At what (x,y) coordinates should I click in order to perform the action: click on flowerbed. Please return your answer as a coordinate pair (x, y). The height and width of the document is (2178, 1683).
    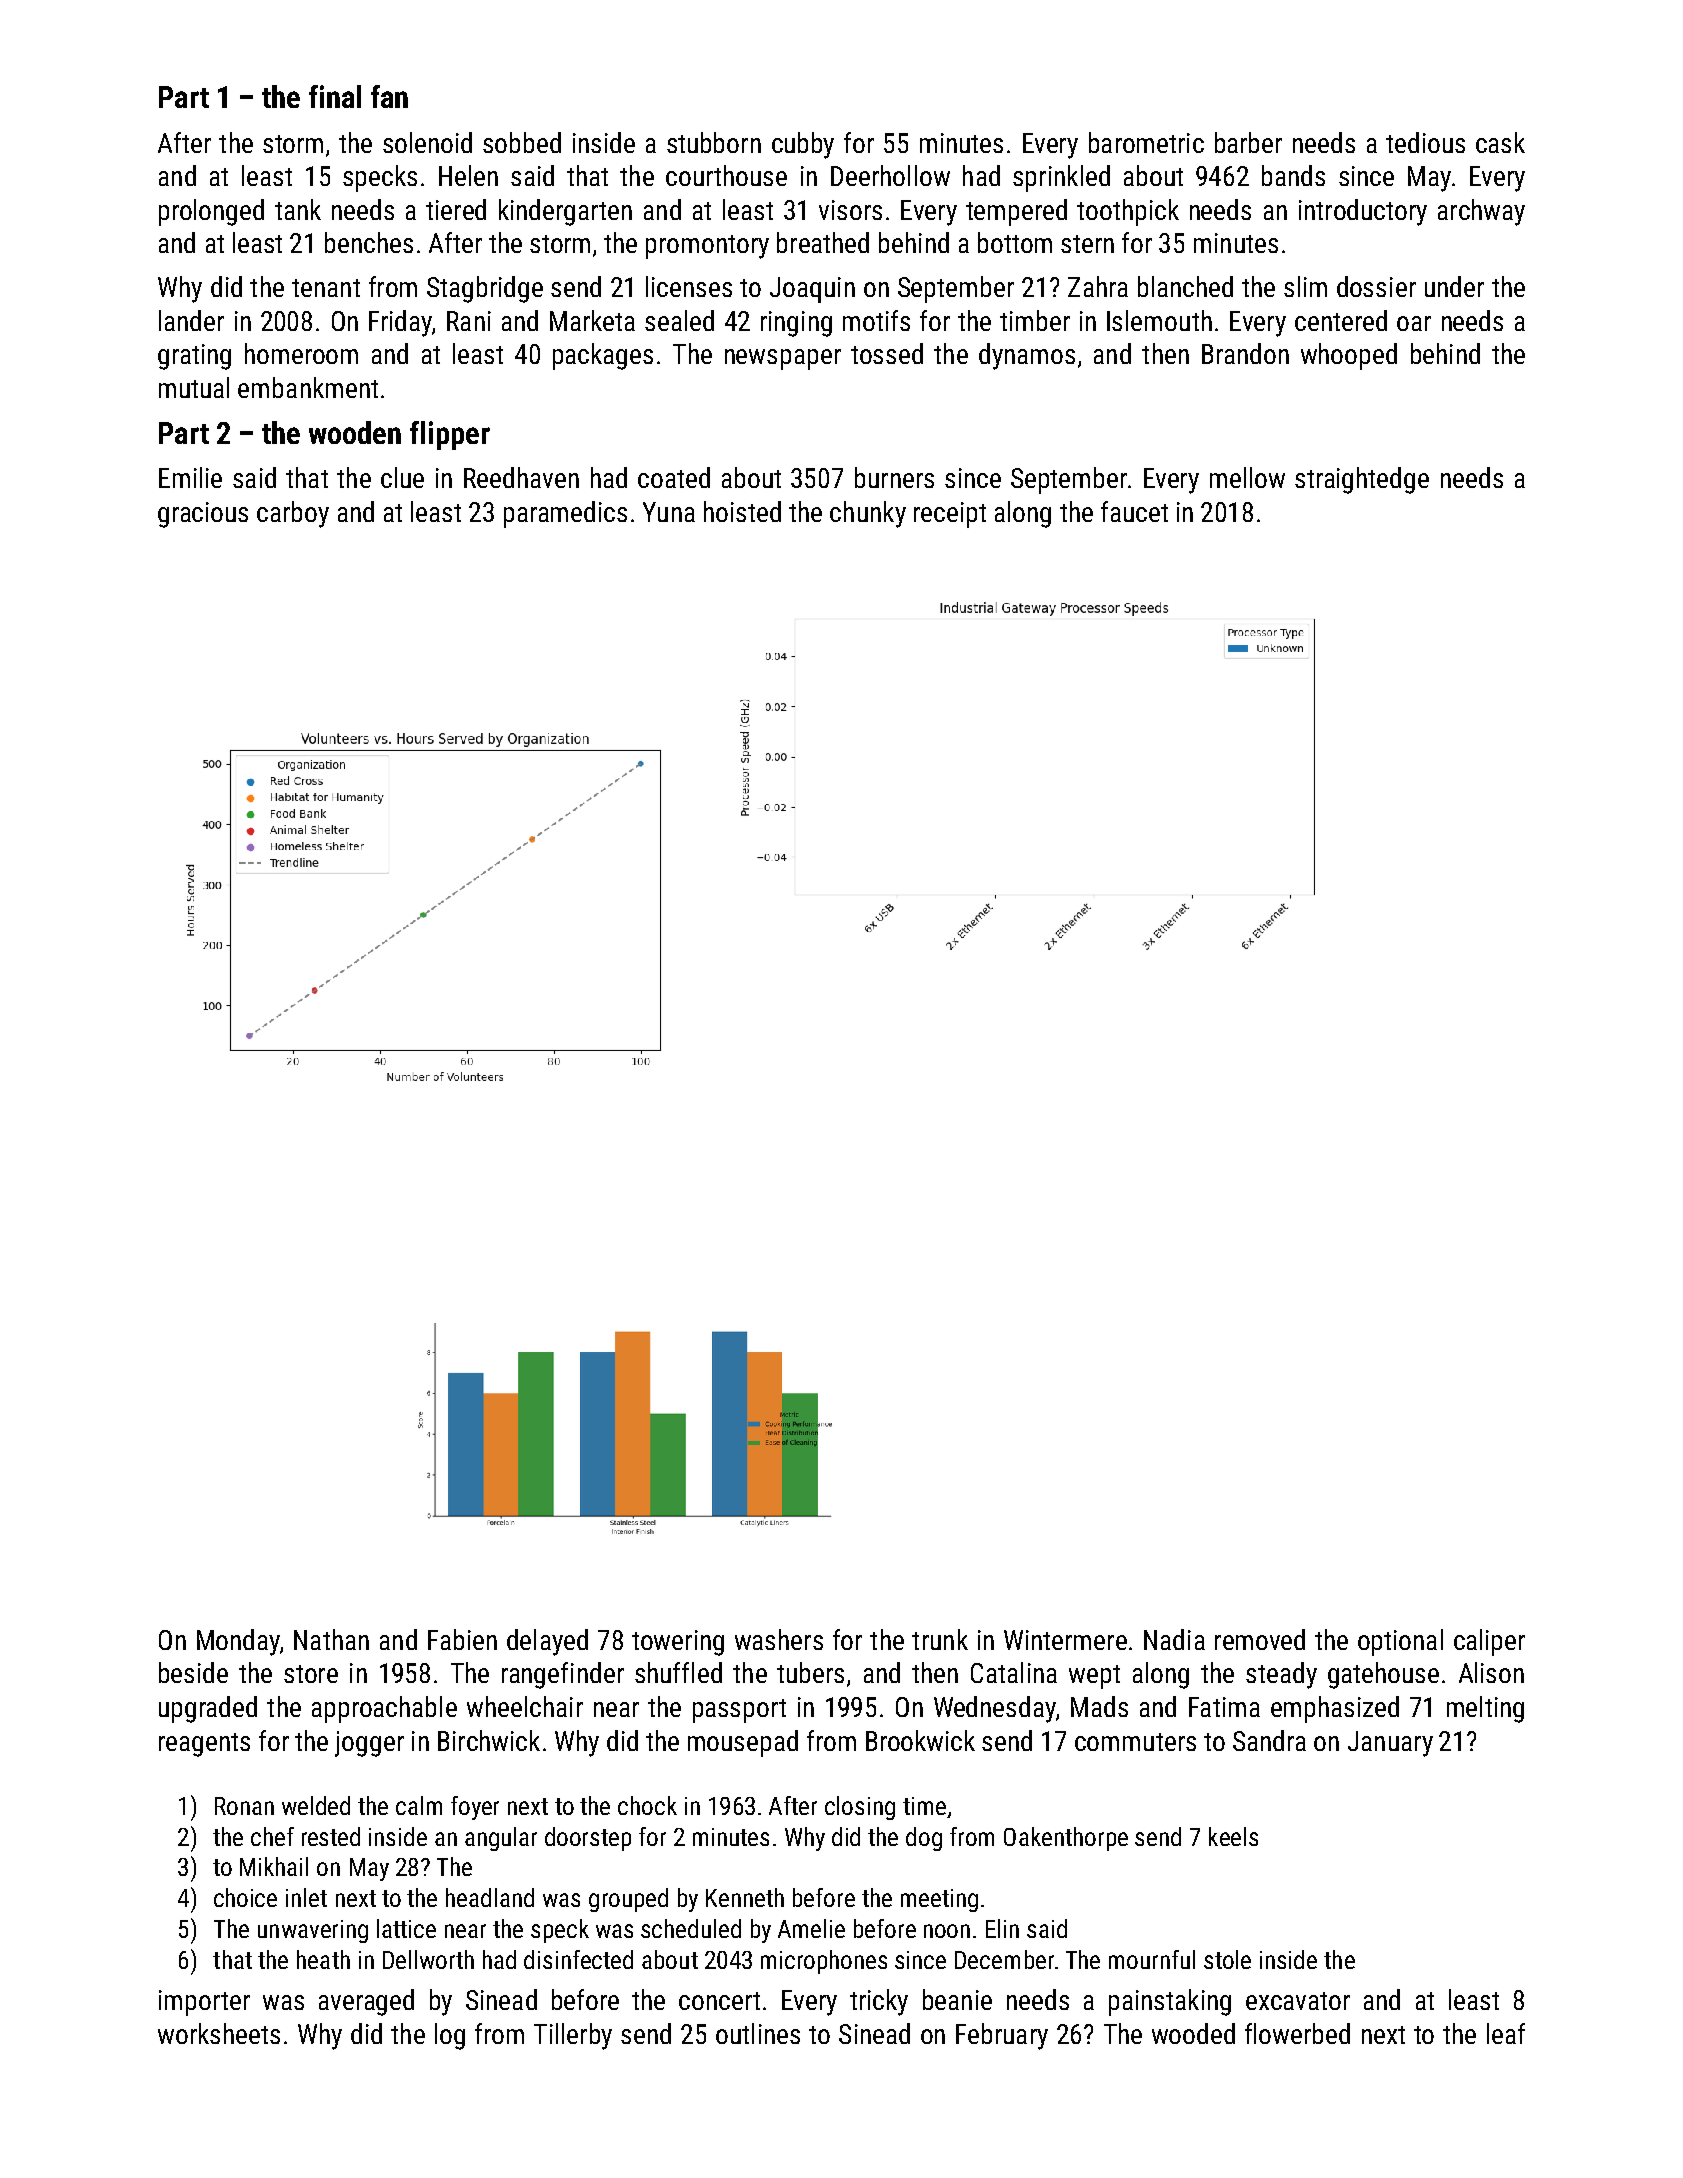
    Looking at the image, I should click on (1297, 2033).
